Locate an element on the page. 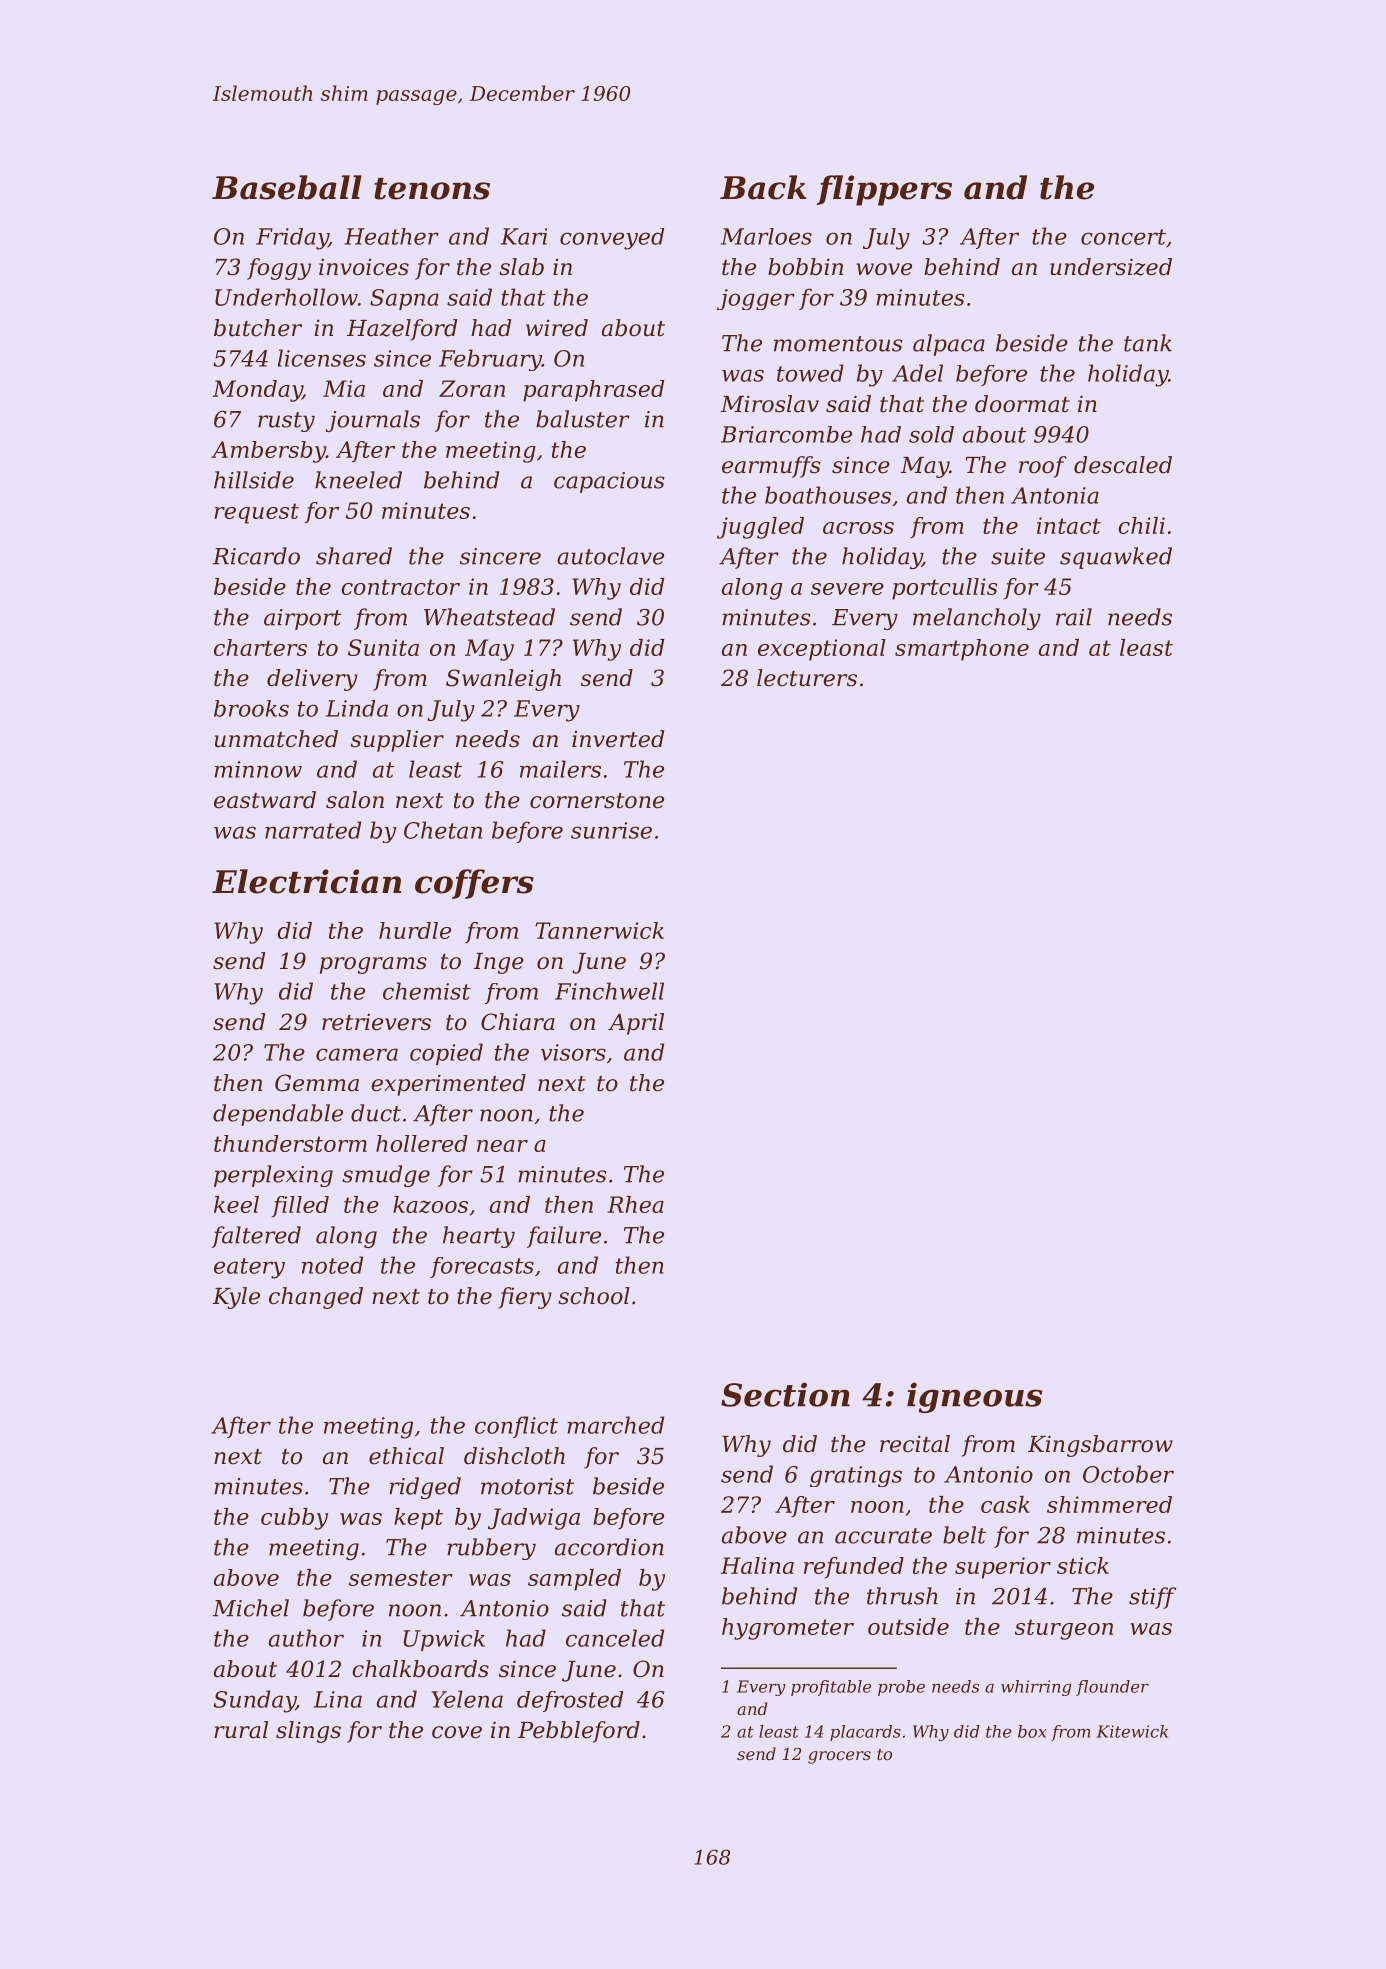 The width and height of the page is (1386, 1969). capacious is located at coordinates (609, 482).
